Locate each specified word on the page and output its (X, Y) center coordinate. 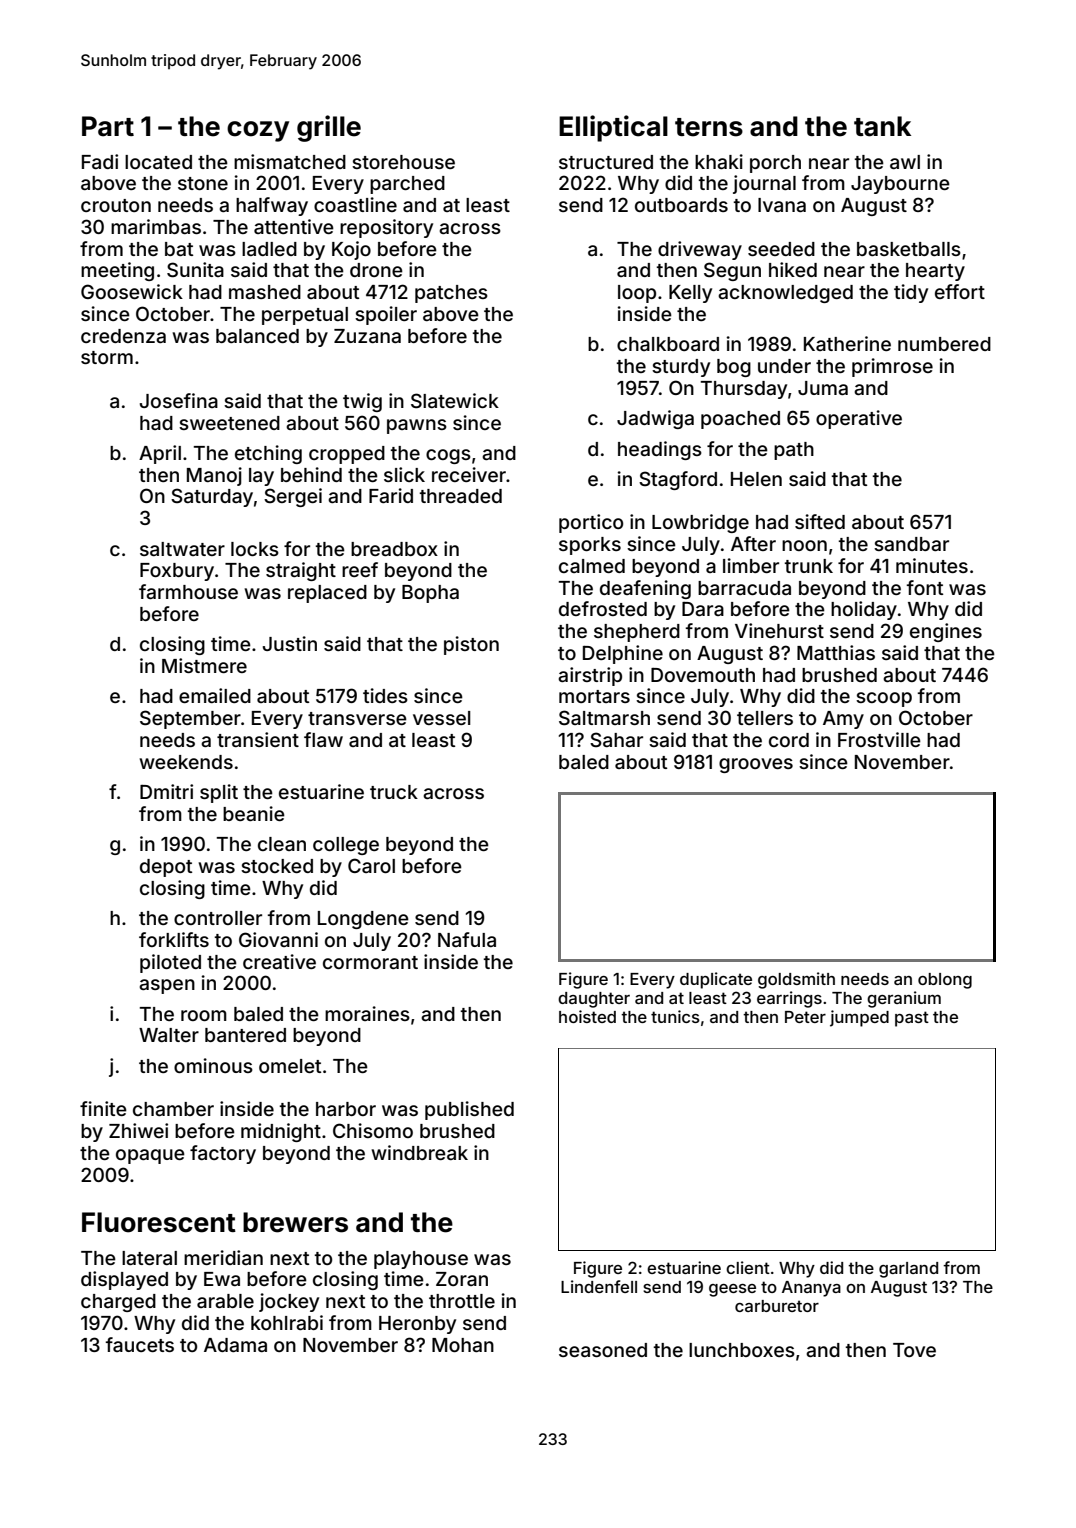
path (794, 451)
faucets (140, 1344)
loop (637, 294)
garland (908, 1270)
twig (362, 402)
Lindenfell (599, 1286)
